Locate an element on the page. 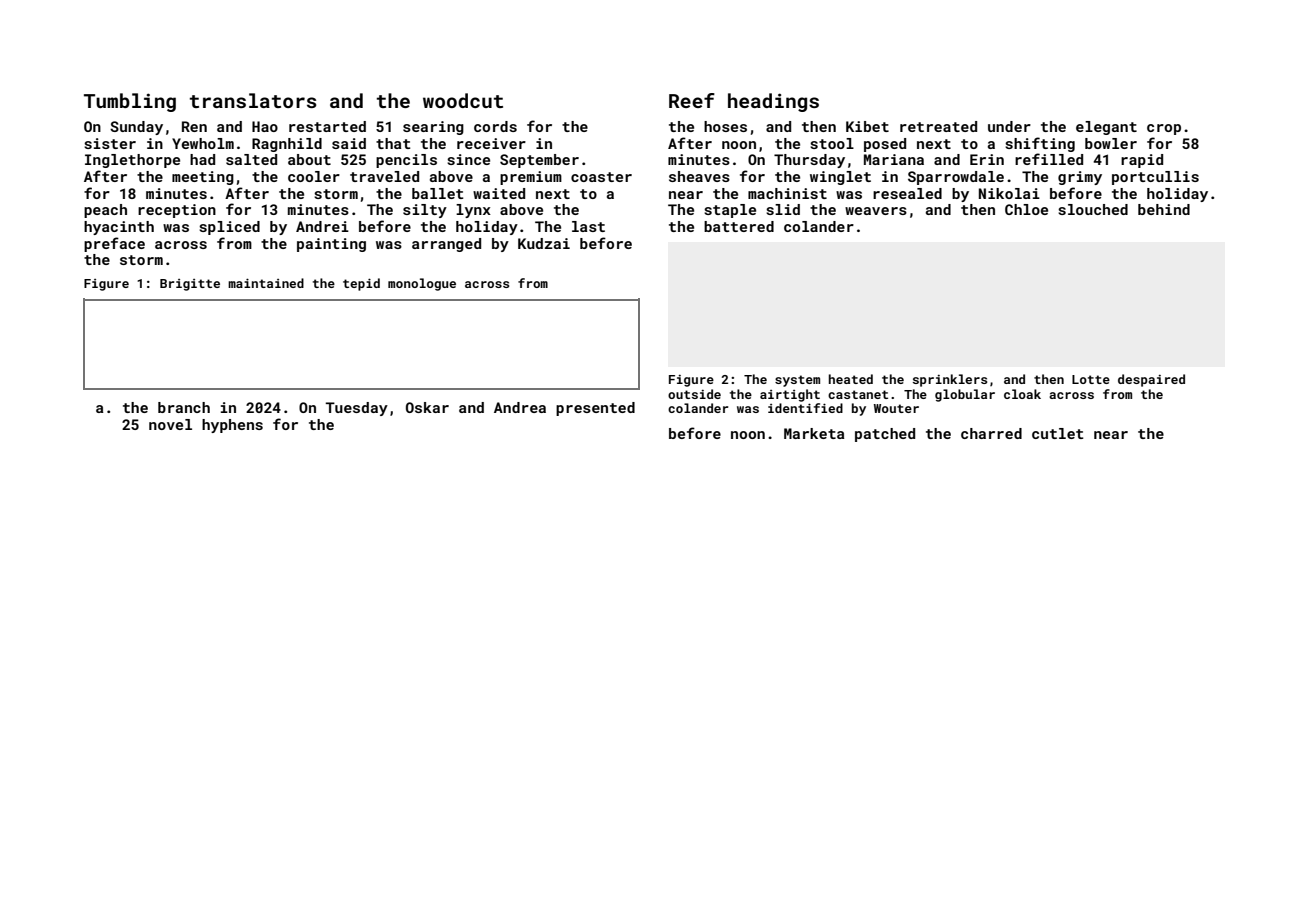 This document has height=924, width=1308. Inglethorpe is located at coordinates (132, 161).
